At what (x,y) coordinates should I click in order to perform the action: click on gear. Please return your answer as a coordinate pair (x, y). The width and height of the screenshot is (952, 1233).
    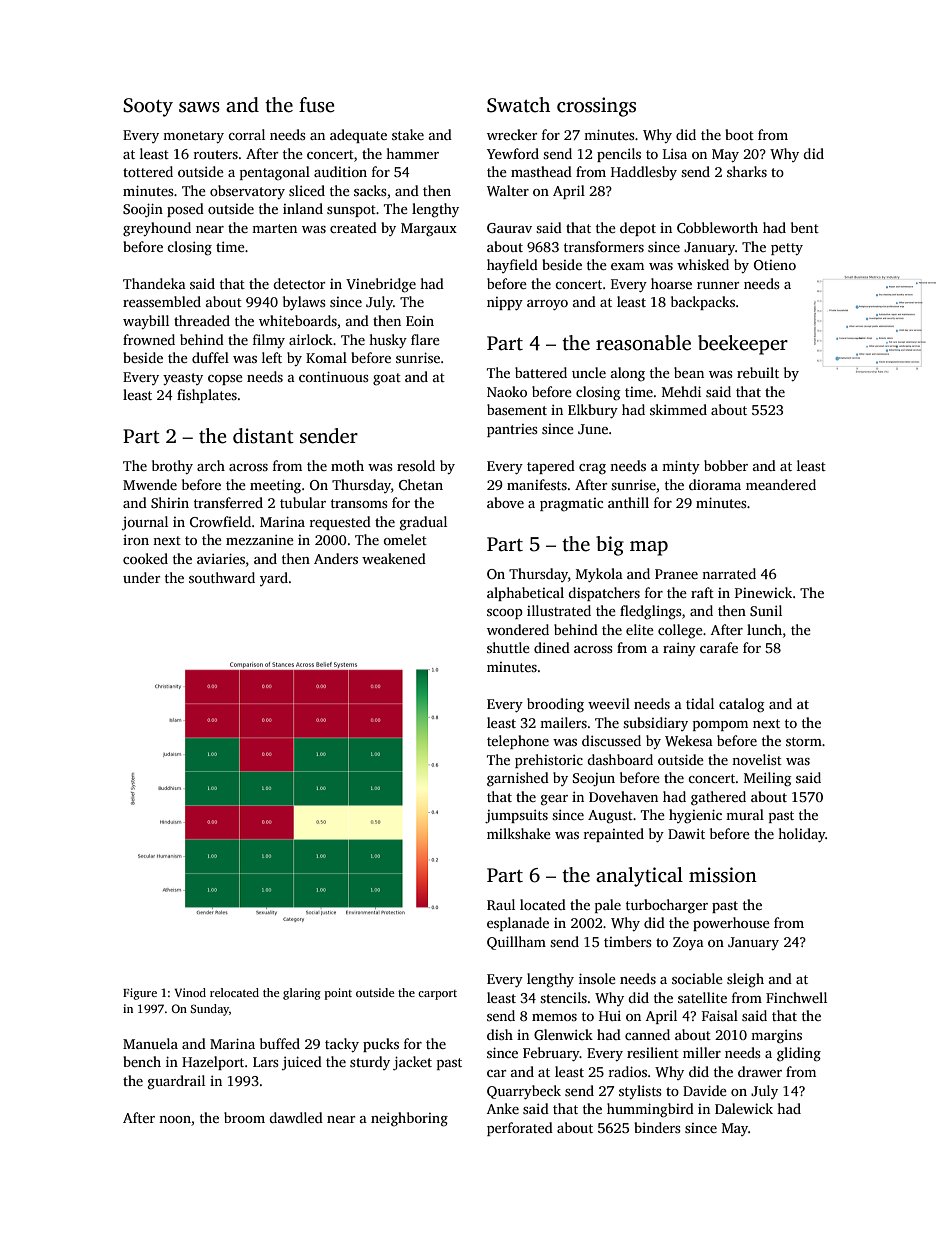
    Looking at the image, I should click on (554, 800).
